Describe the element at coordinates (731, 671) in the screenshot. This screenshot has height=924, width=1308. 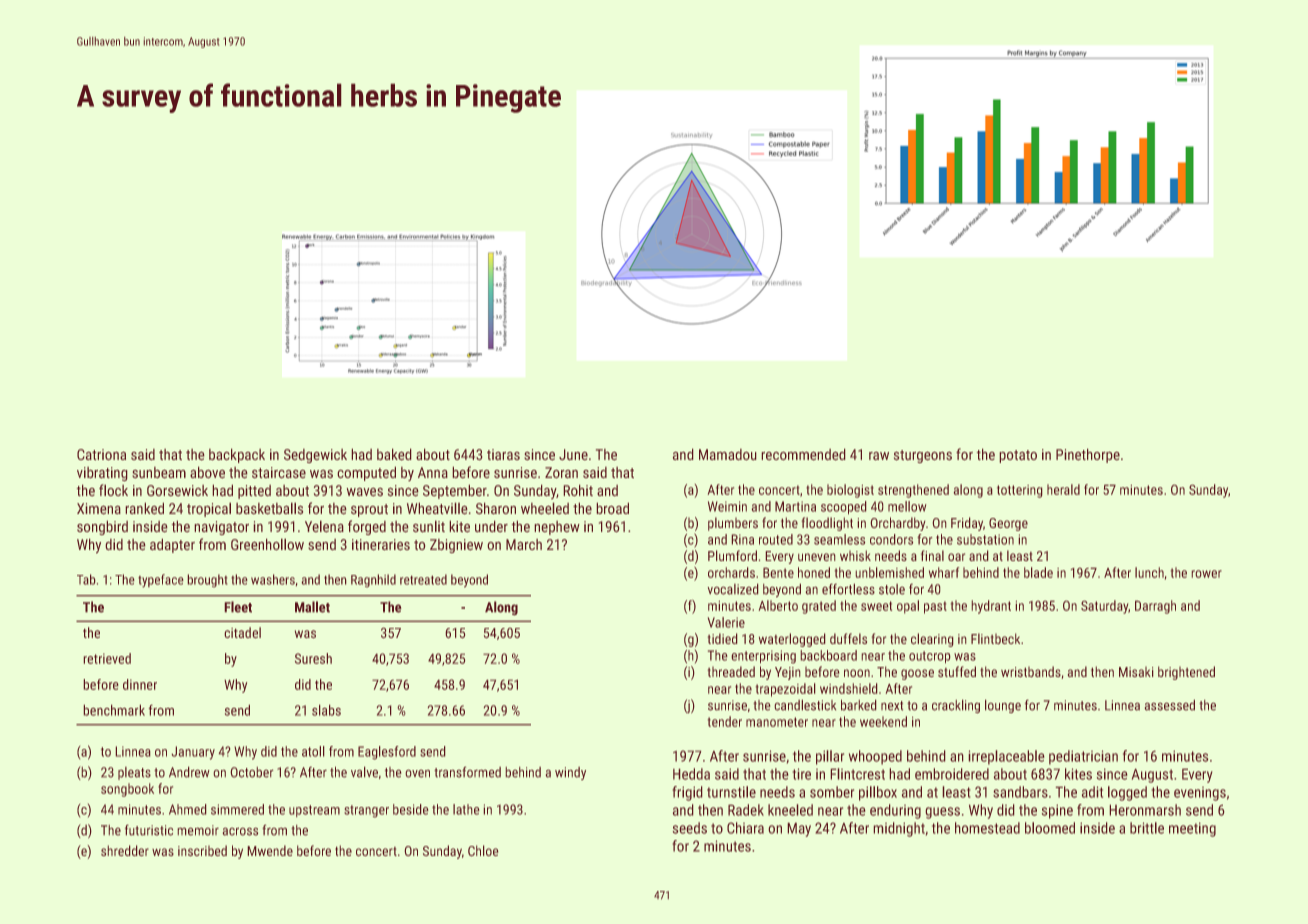
I see `threaded` at that location.
